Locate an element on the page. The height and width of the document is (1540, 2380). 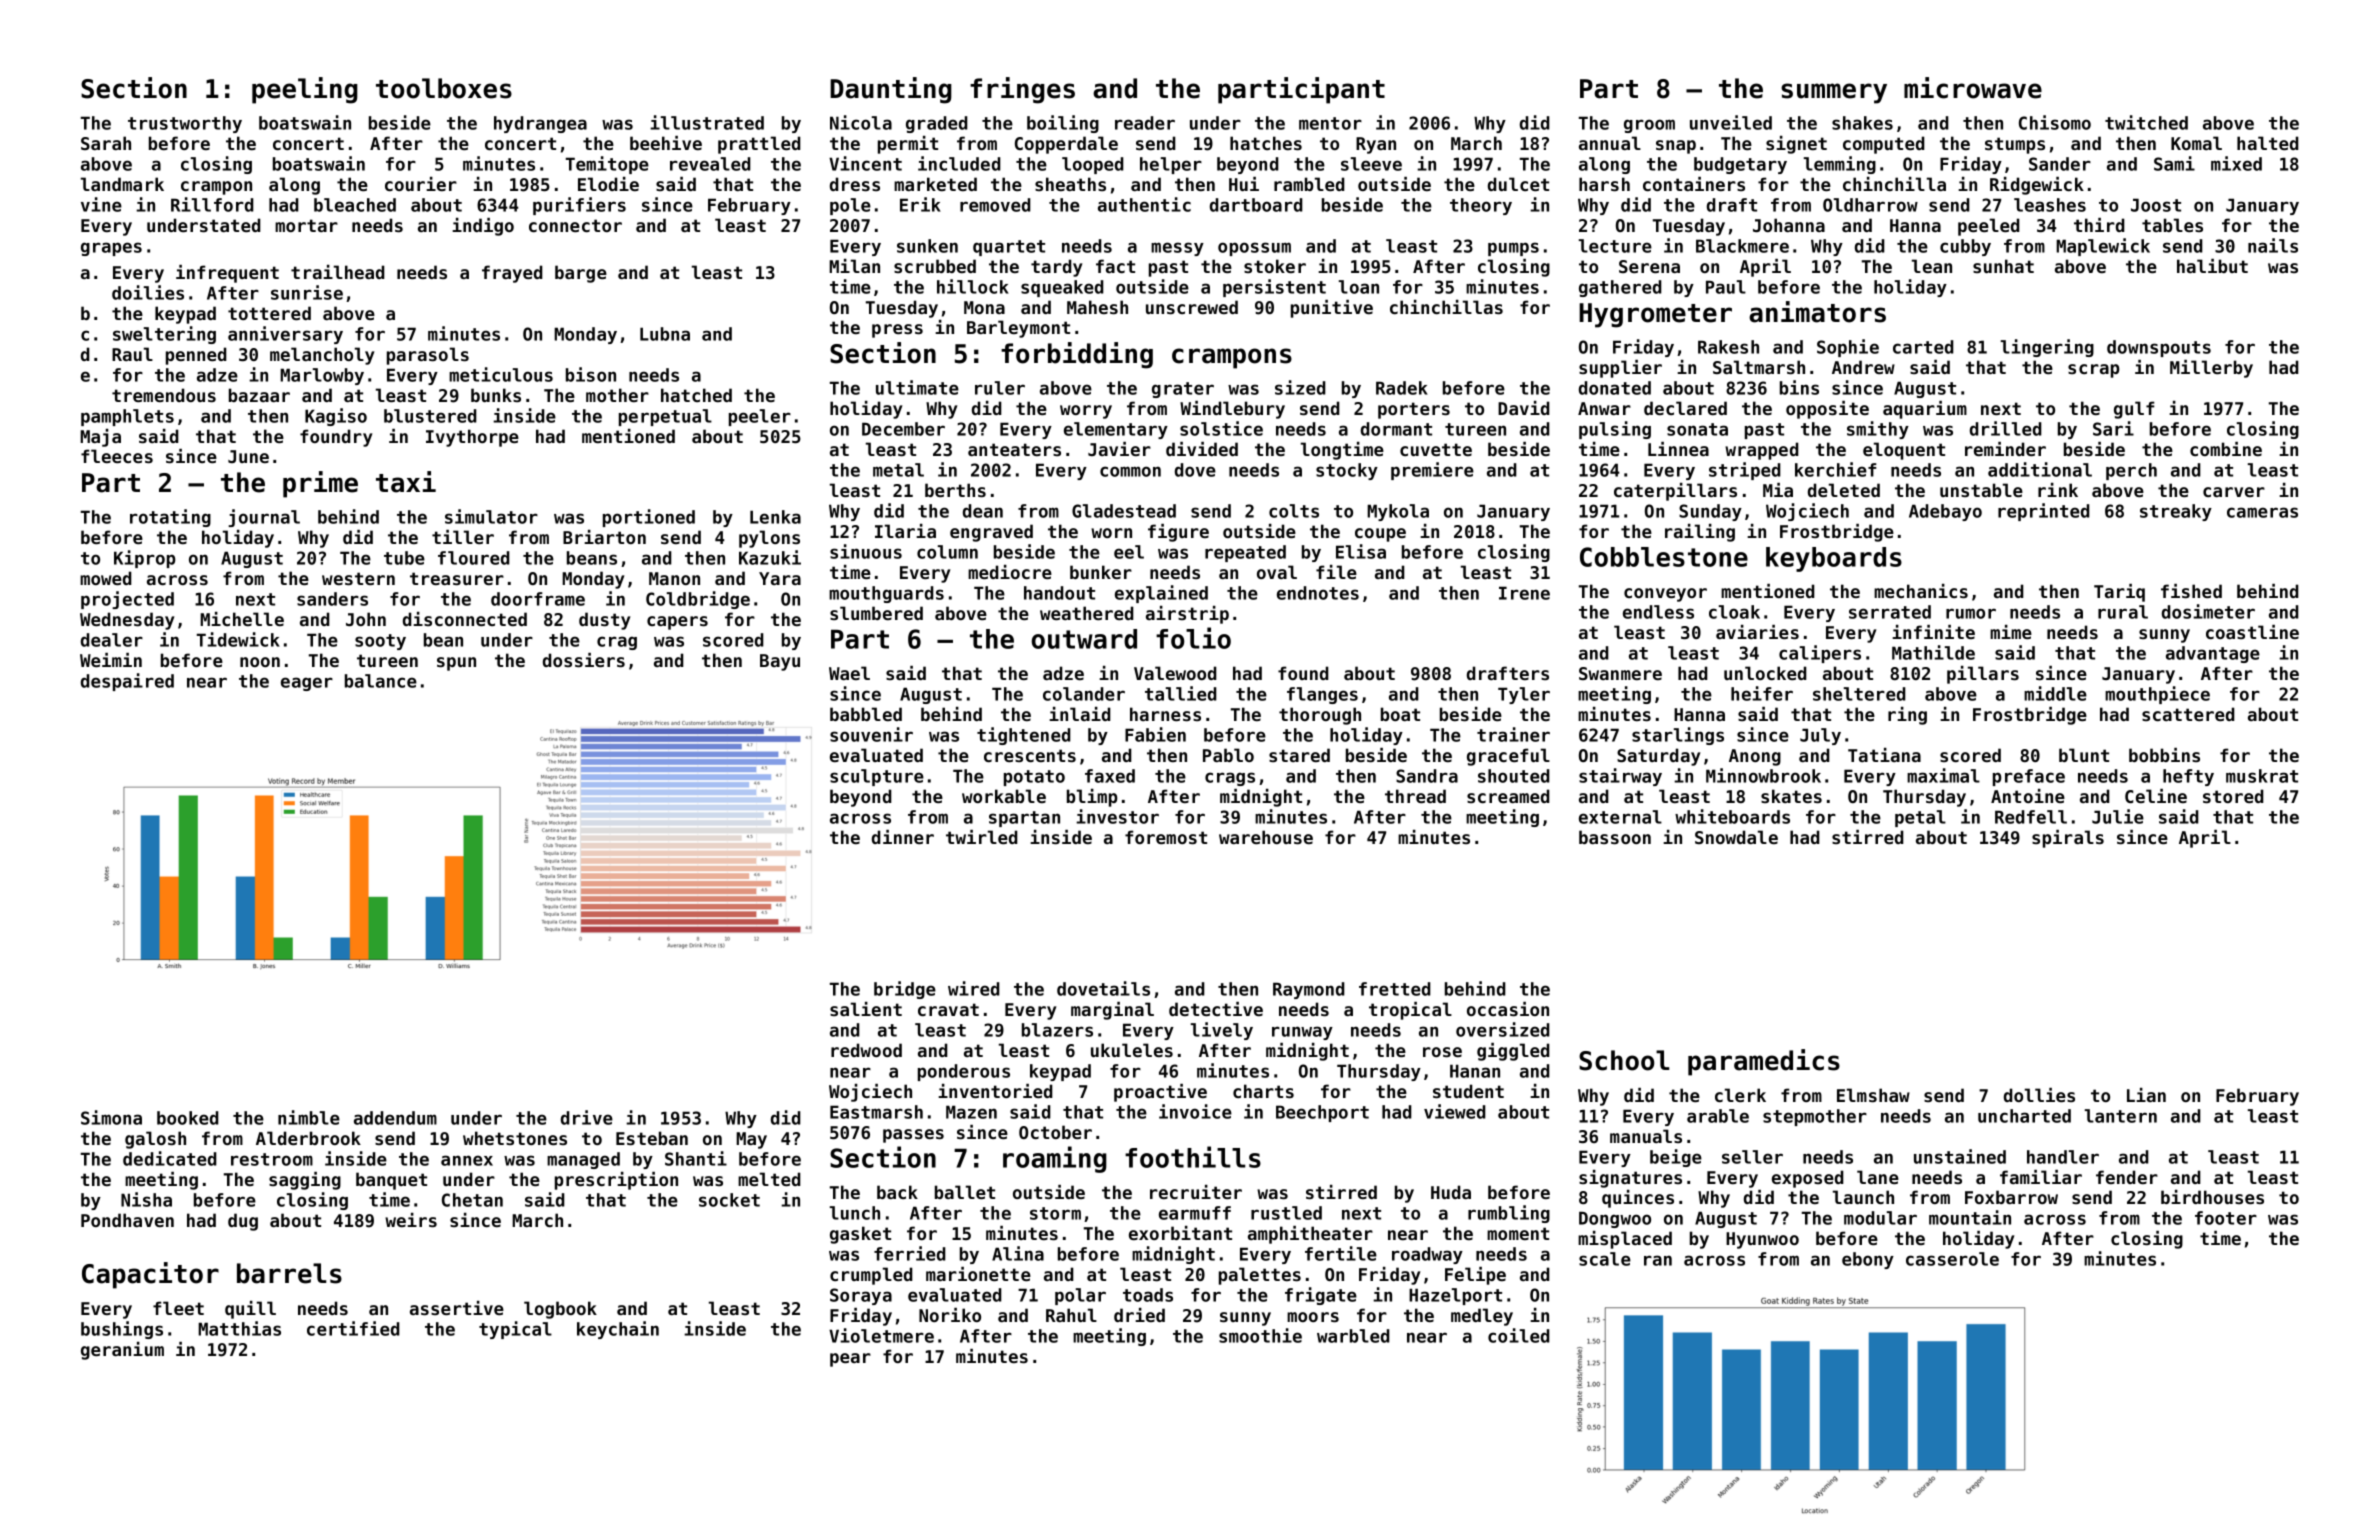
summery is located at coordinates (1834, 93).
